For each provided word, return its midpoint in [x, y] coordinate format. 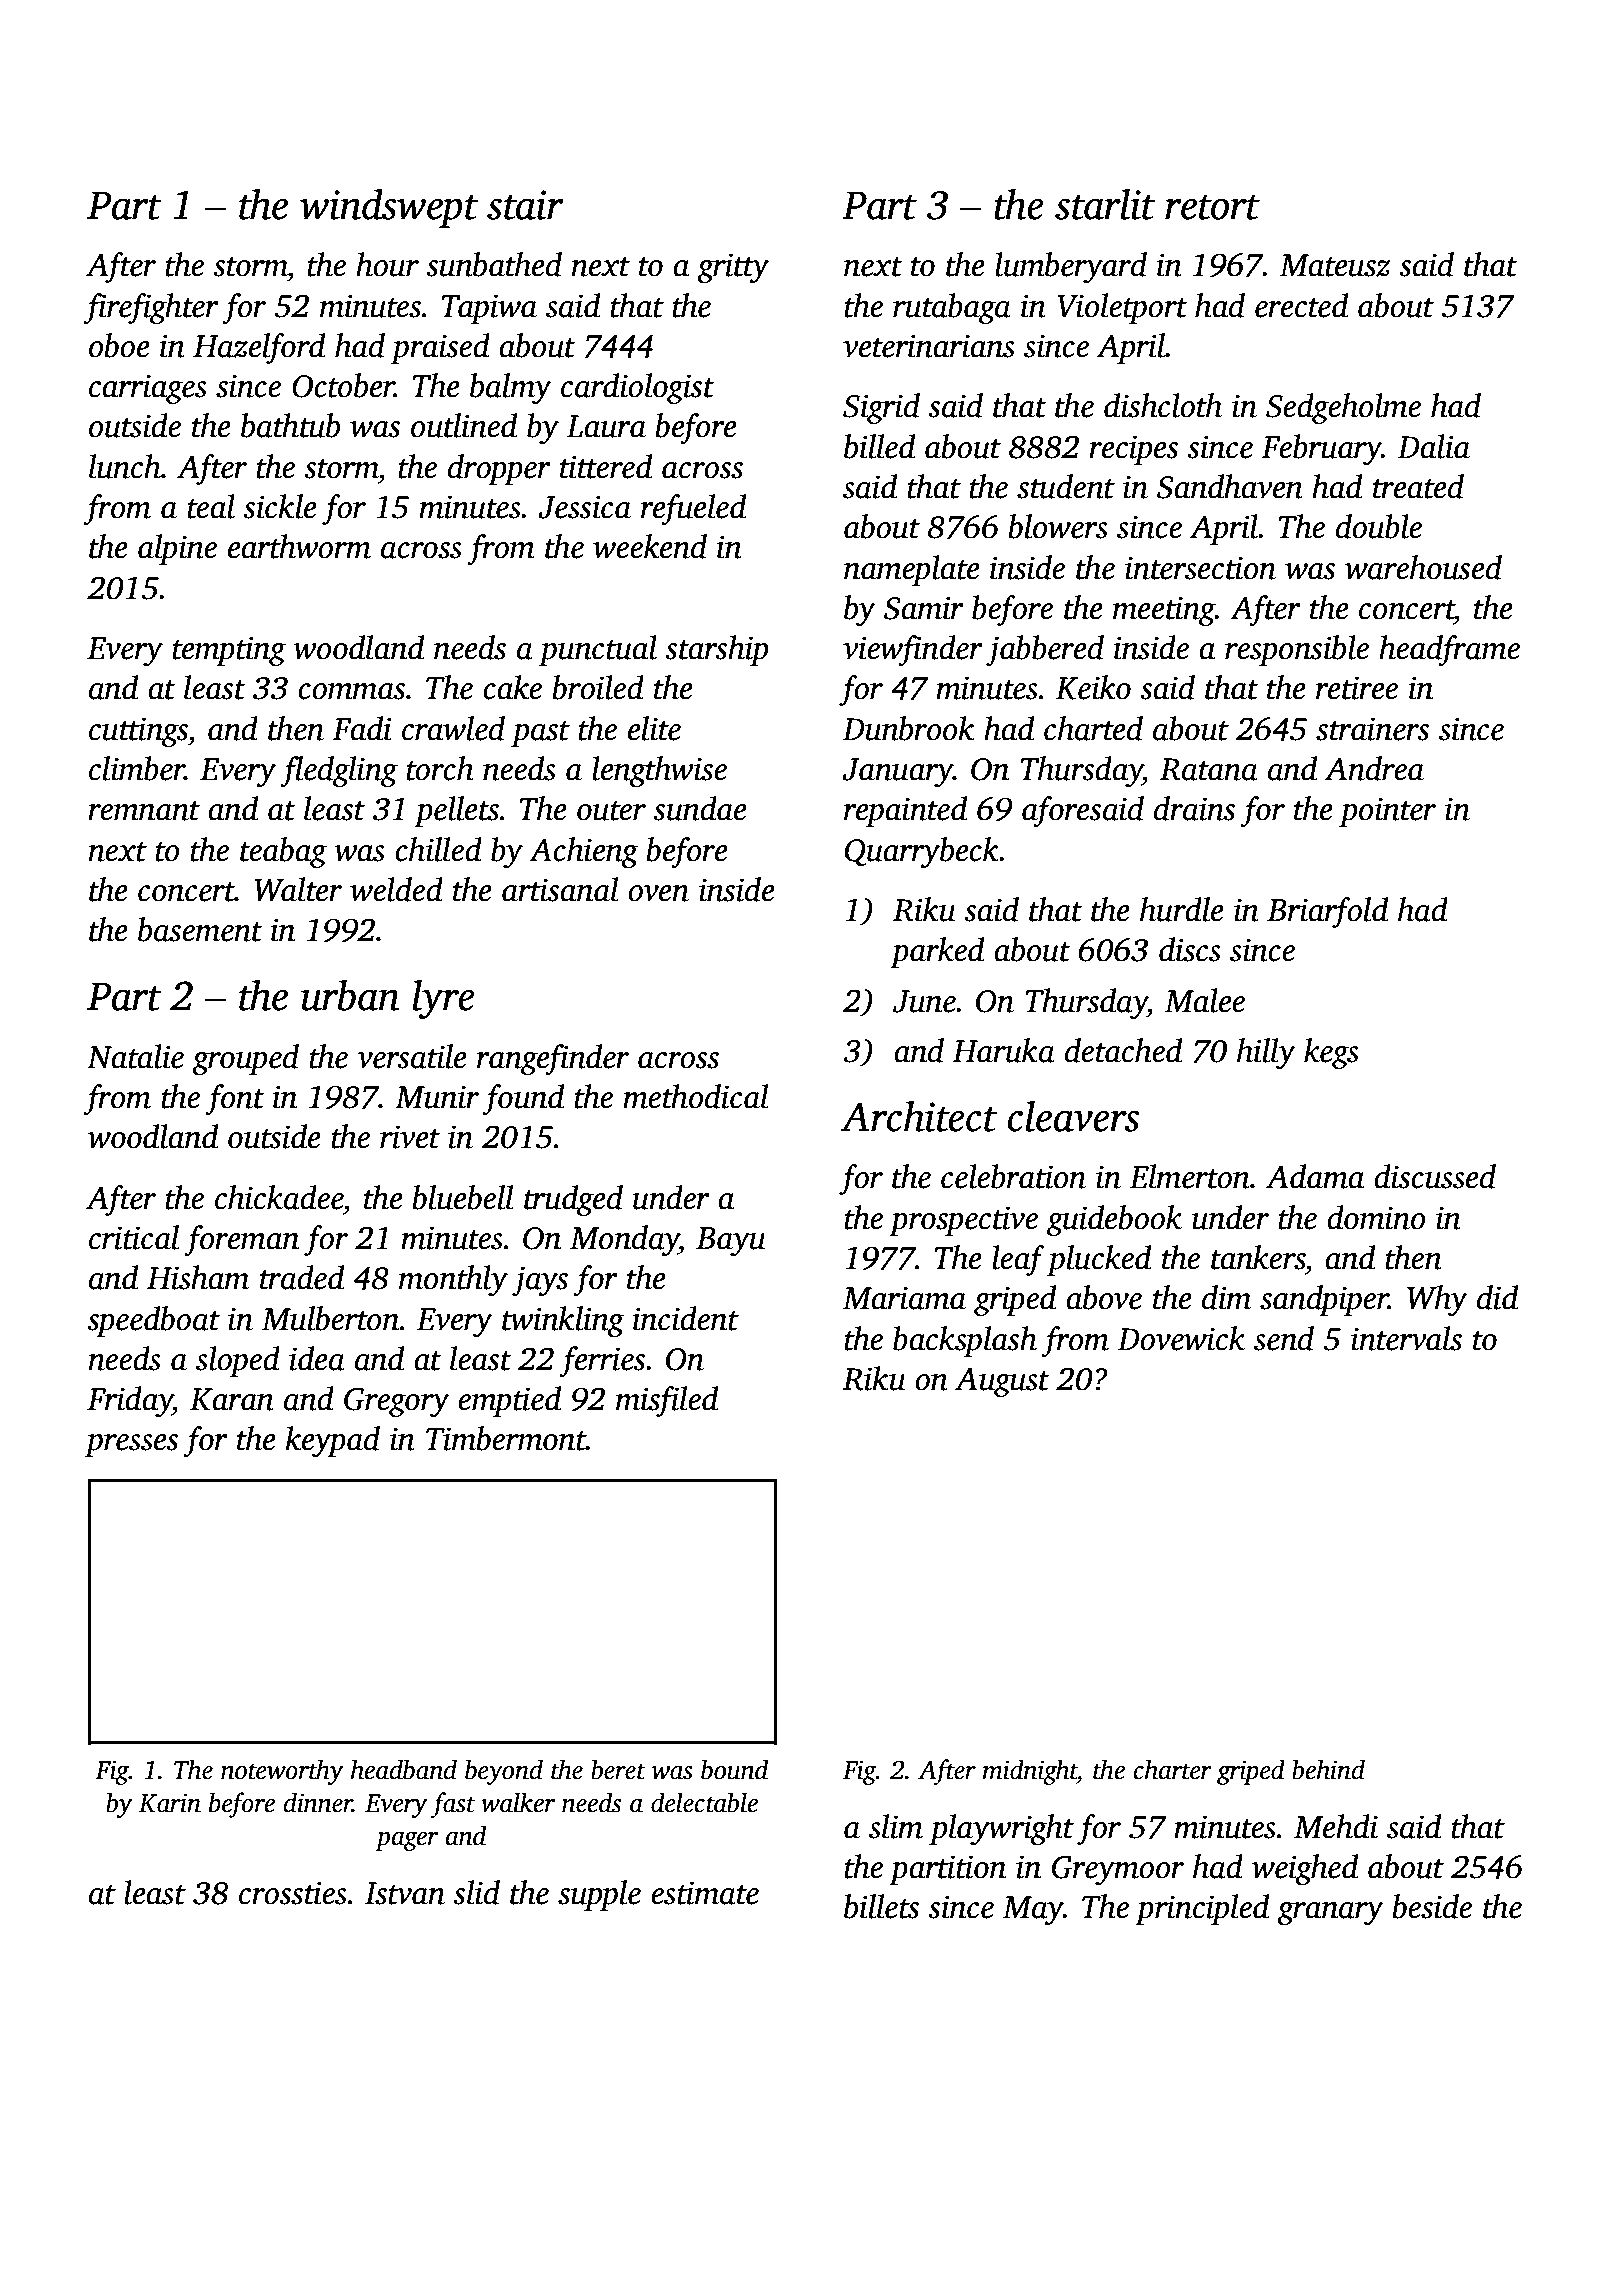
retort [1212, 207]
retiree [1357, 688]
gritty [733, 268]
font [235, 1099]
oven [658, 893]
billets [881, 1906]
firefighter [151, 309]
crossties [293, 1893]
